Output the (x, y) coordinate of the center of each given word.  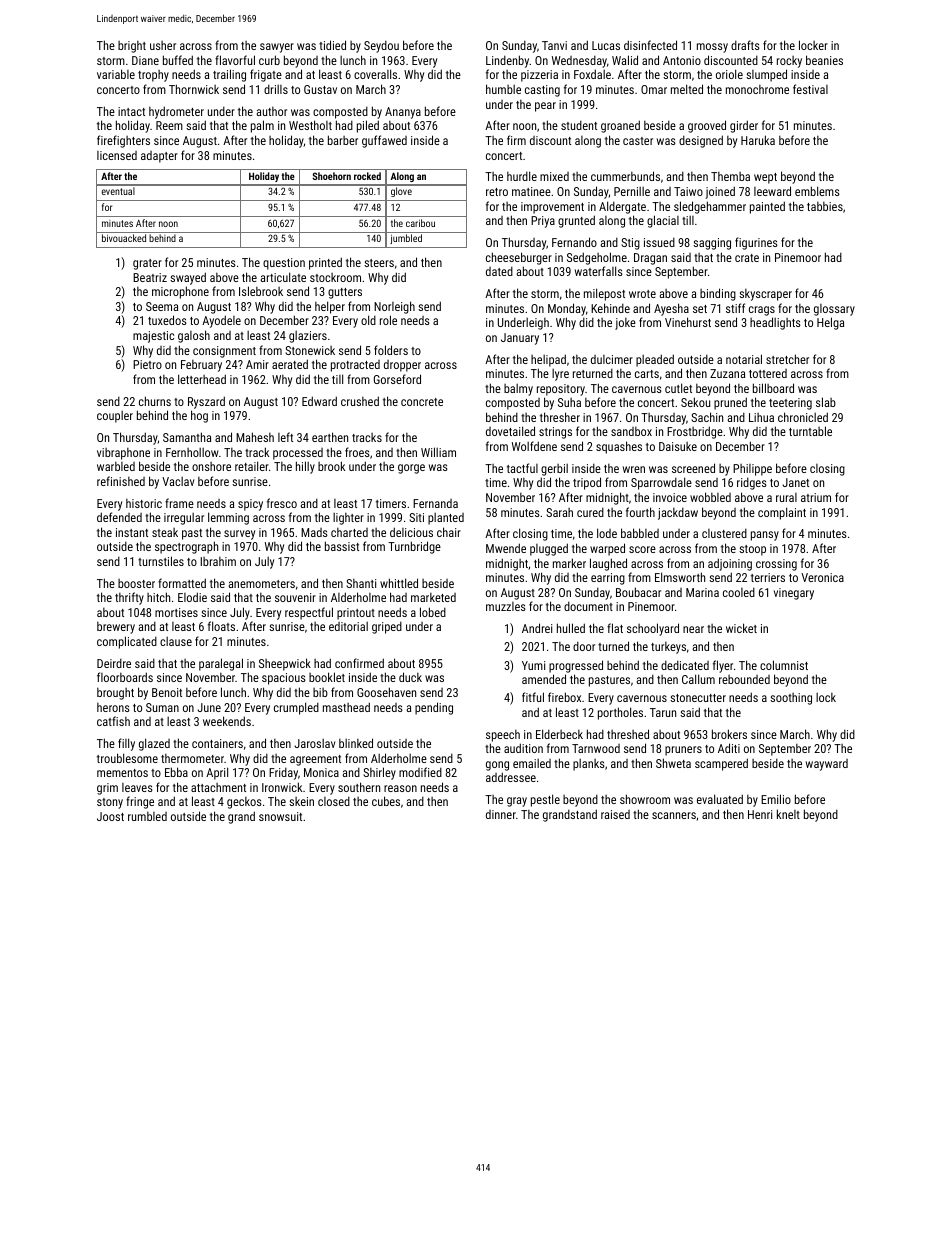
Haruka (758, 140)
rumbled (147, 816)
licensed (117, 155)
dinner (501, 814)
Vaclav (178, 481)
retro (497, 192)
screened (693, 468)
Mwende (506, 548)
